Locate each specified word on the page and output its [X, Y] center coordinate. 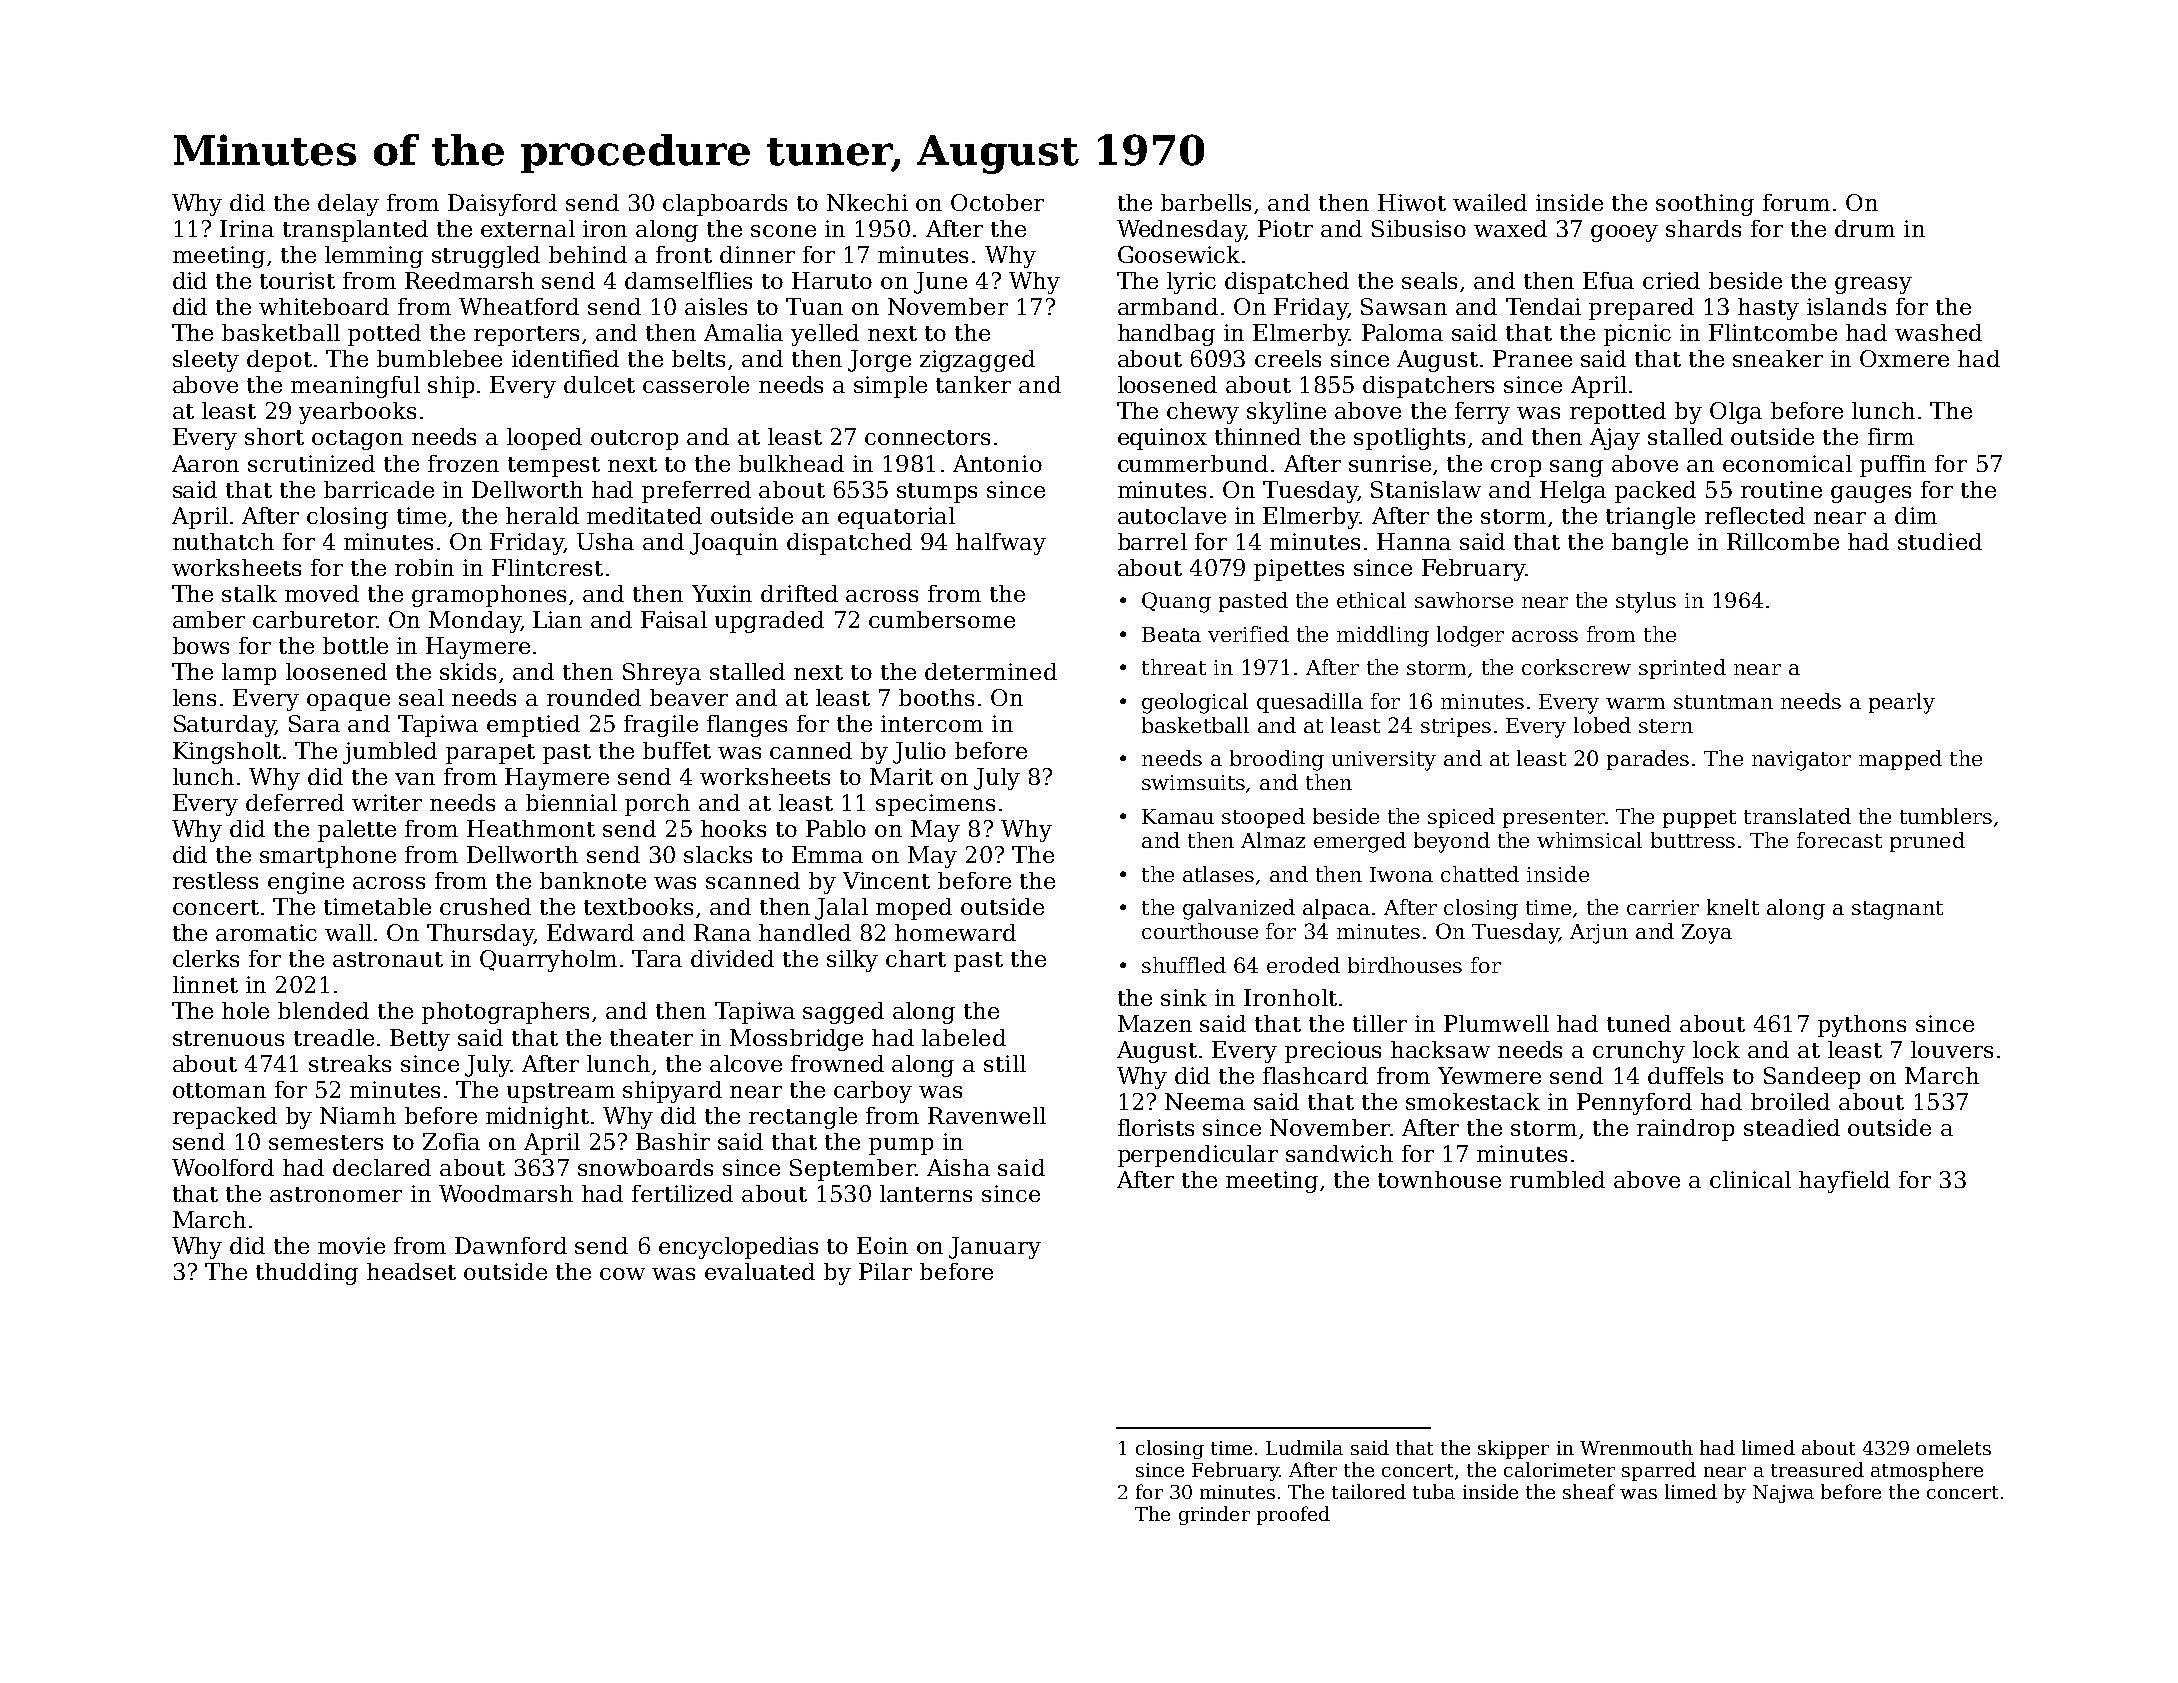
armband [1168, 306]
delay [348, 205]
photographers [505, 1013]
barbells [1206, 202]
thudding [307, 1274]
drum [1865, 228]
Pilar [885, 1271]
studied [1940, 541]
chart [916, 958]
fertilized [682, 1193]
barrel [1152, 541]
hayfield [1844, 1182]
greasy [1873, 285]
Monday [474, 622]
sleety [206, 361]
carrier [1663, 907]
